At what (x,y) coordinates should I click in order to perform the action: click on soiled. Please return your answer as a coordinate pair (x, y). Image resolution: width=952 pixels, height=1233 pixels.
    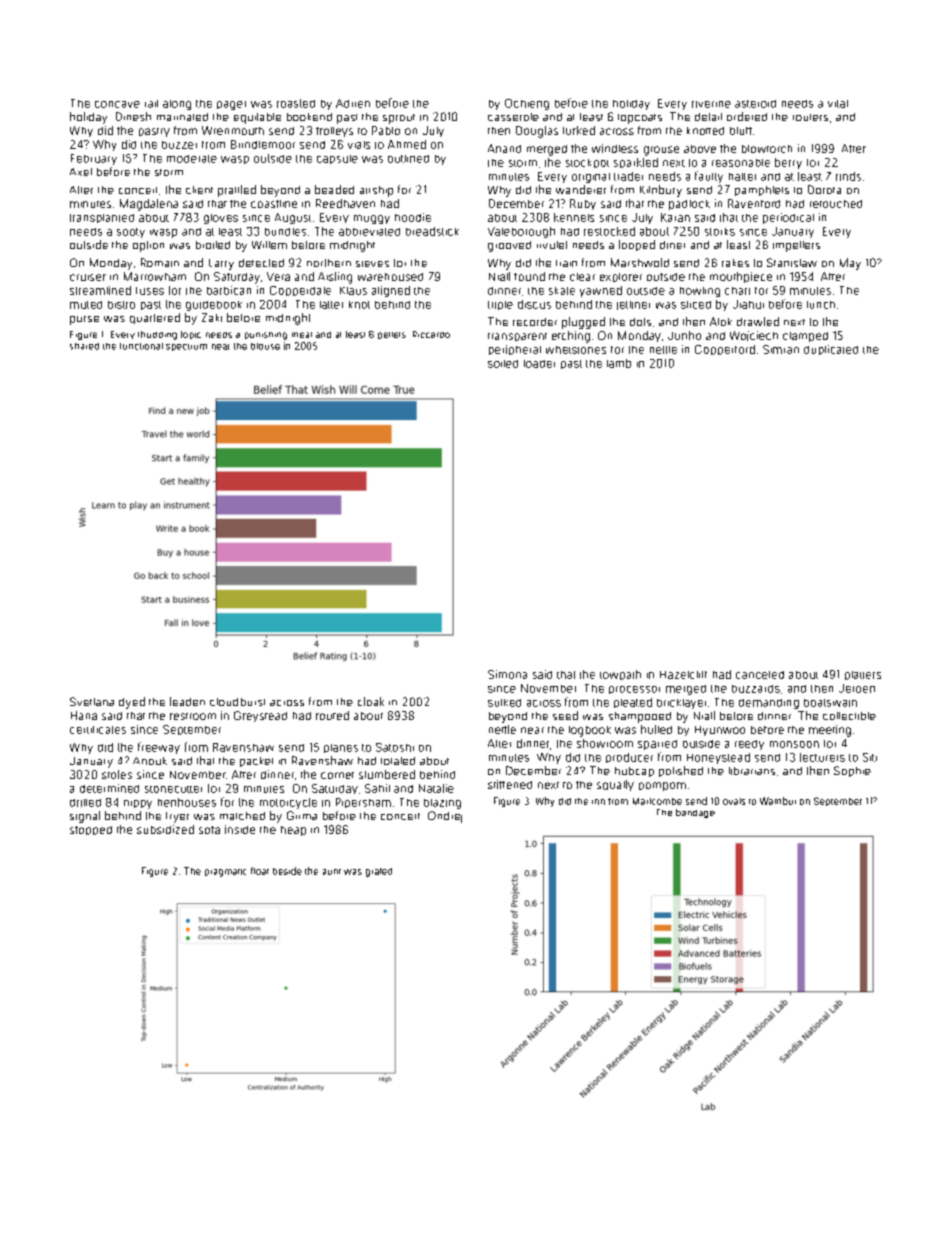
    Looking at the image, I should click on (503, 364).
